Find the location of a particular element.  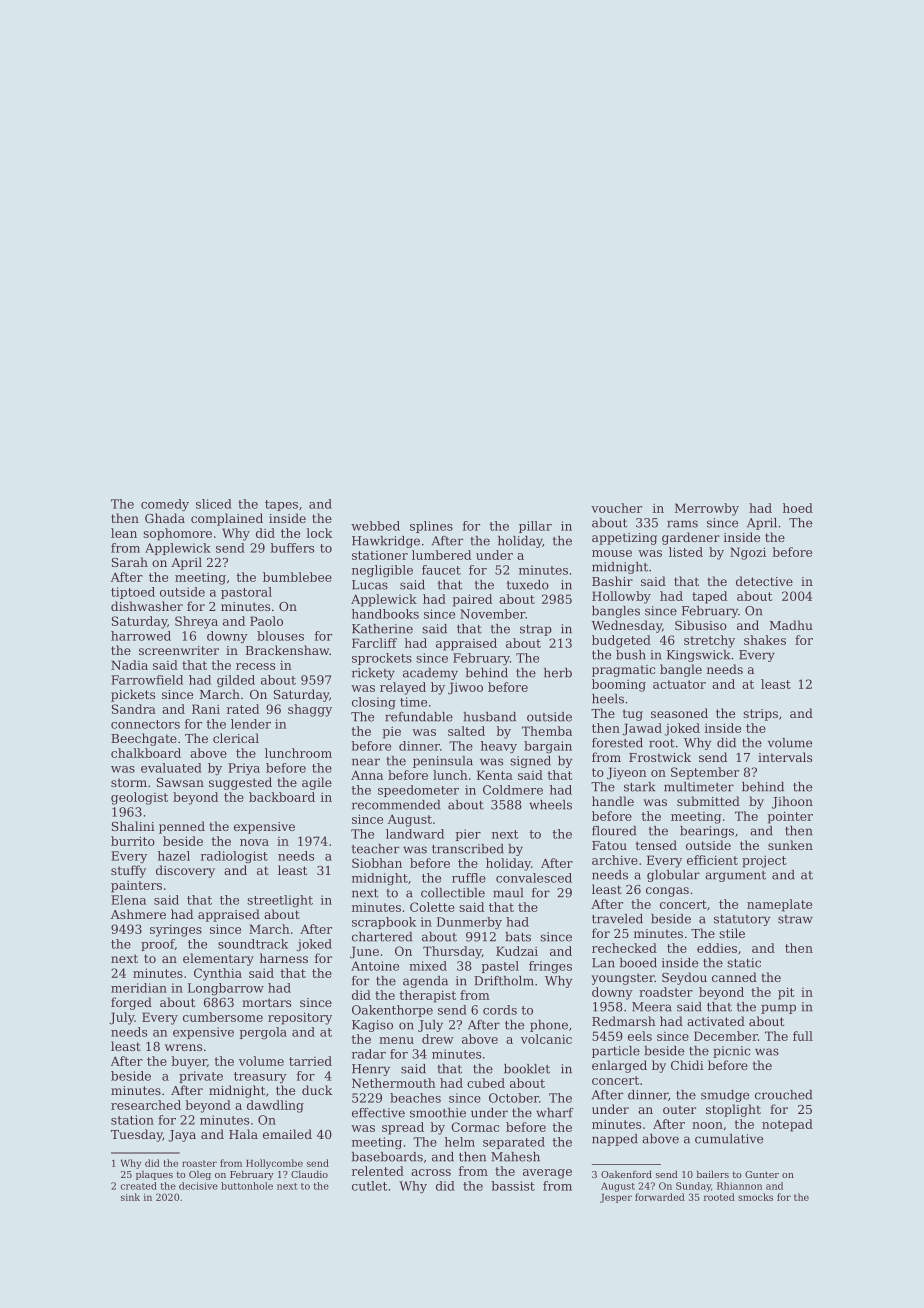

Themba is located at coordinates (547, 731).
